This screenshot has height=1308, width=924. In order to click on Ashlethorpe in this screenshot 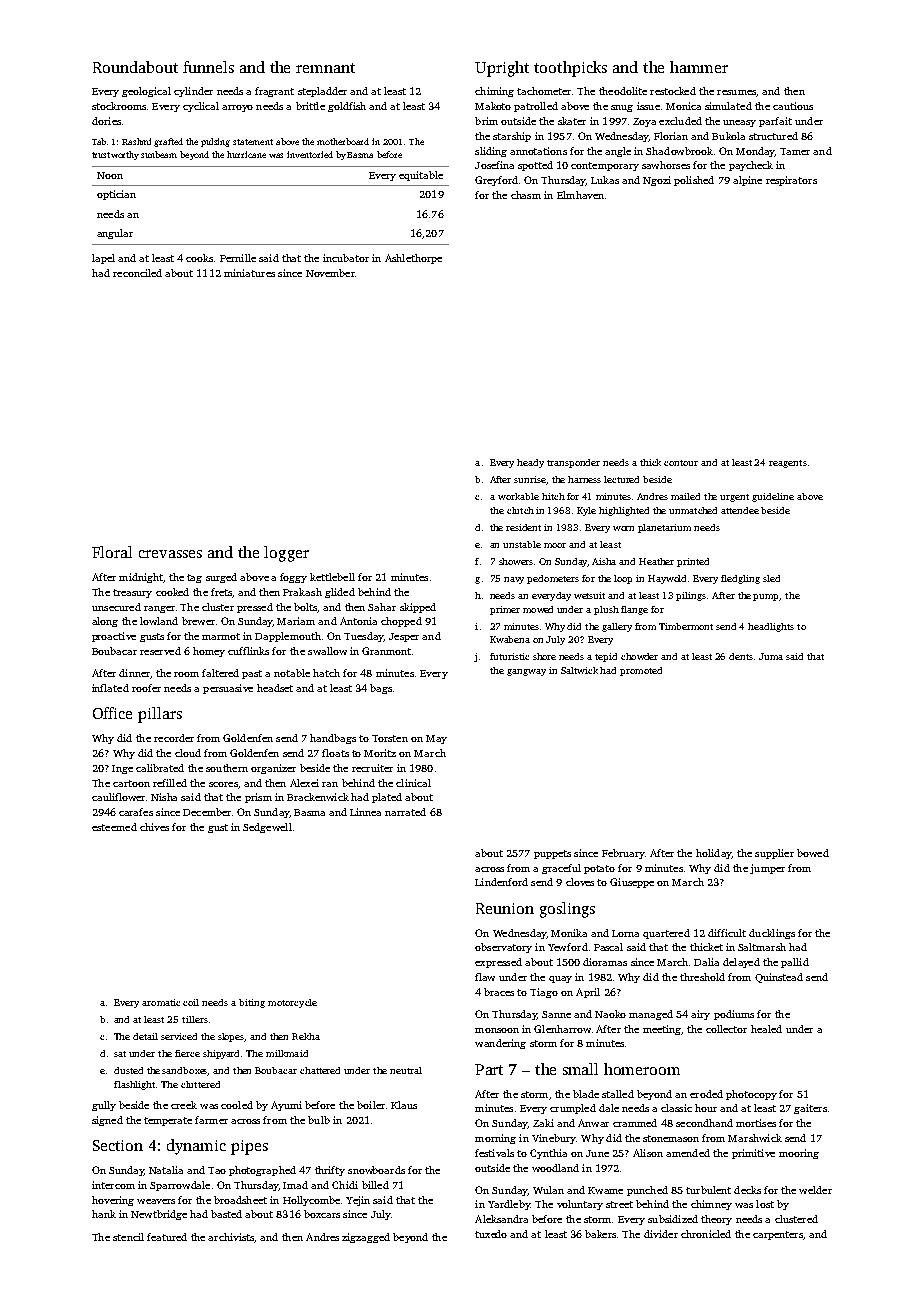, I will do `click(413, 259)`.
